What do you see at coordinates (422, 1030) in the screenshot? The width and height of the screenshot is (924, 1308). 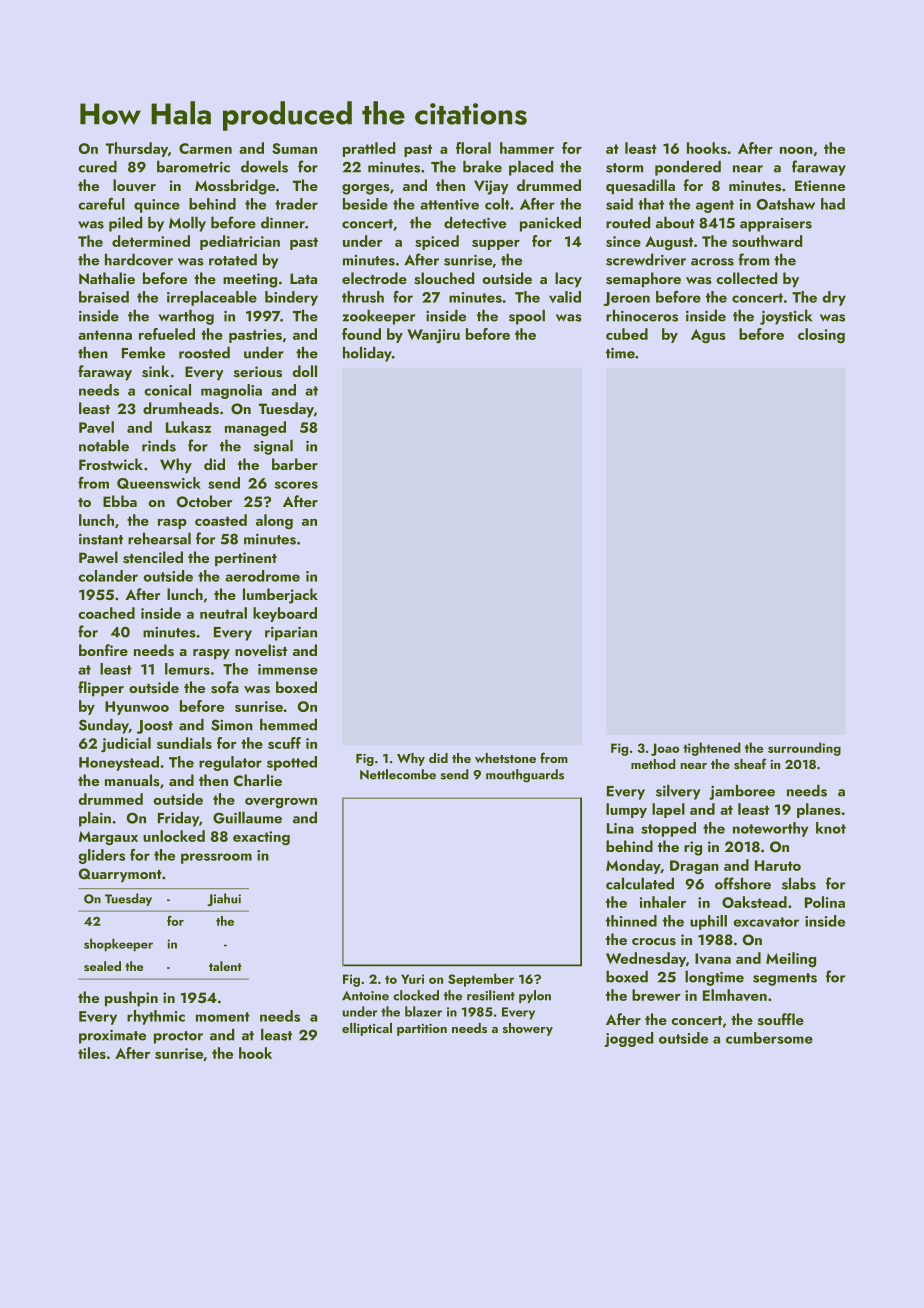 I see `partition` at bounding box center [422, 1030].
